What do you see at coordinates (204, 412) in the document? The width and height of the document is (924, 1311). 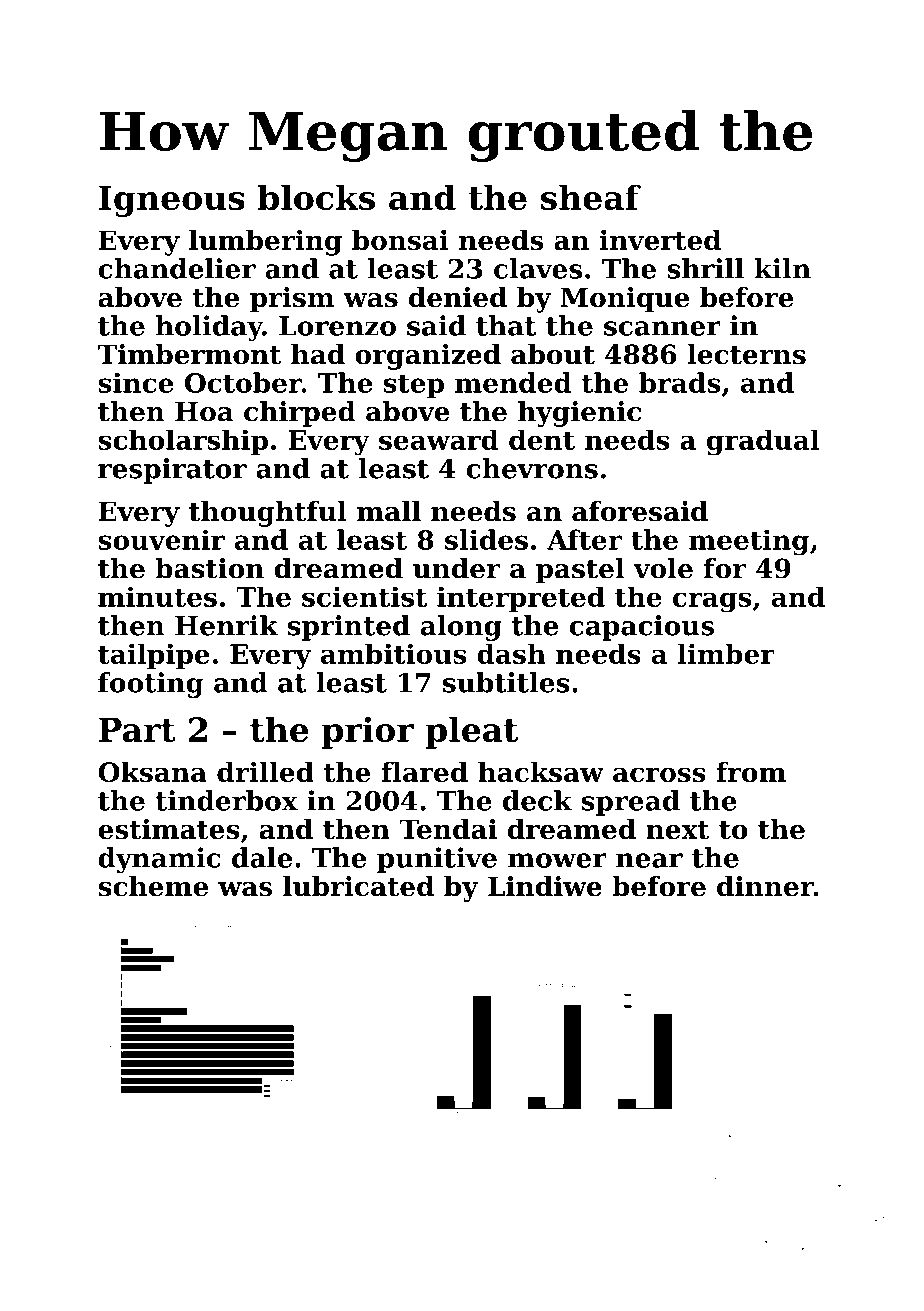 I see `Hoa` at bounding box center [204, 412].
